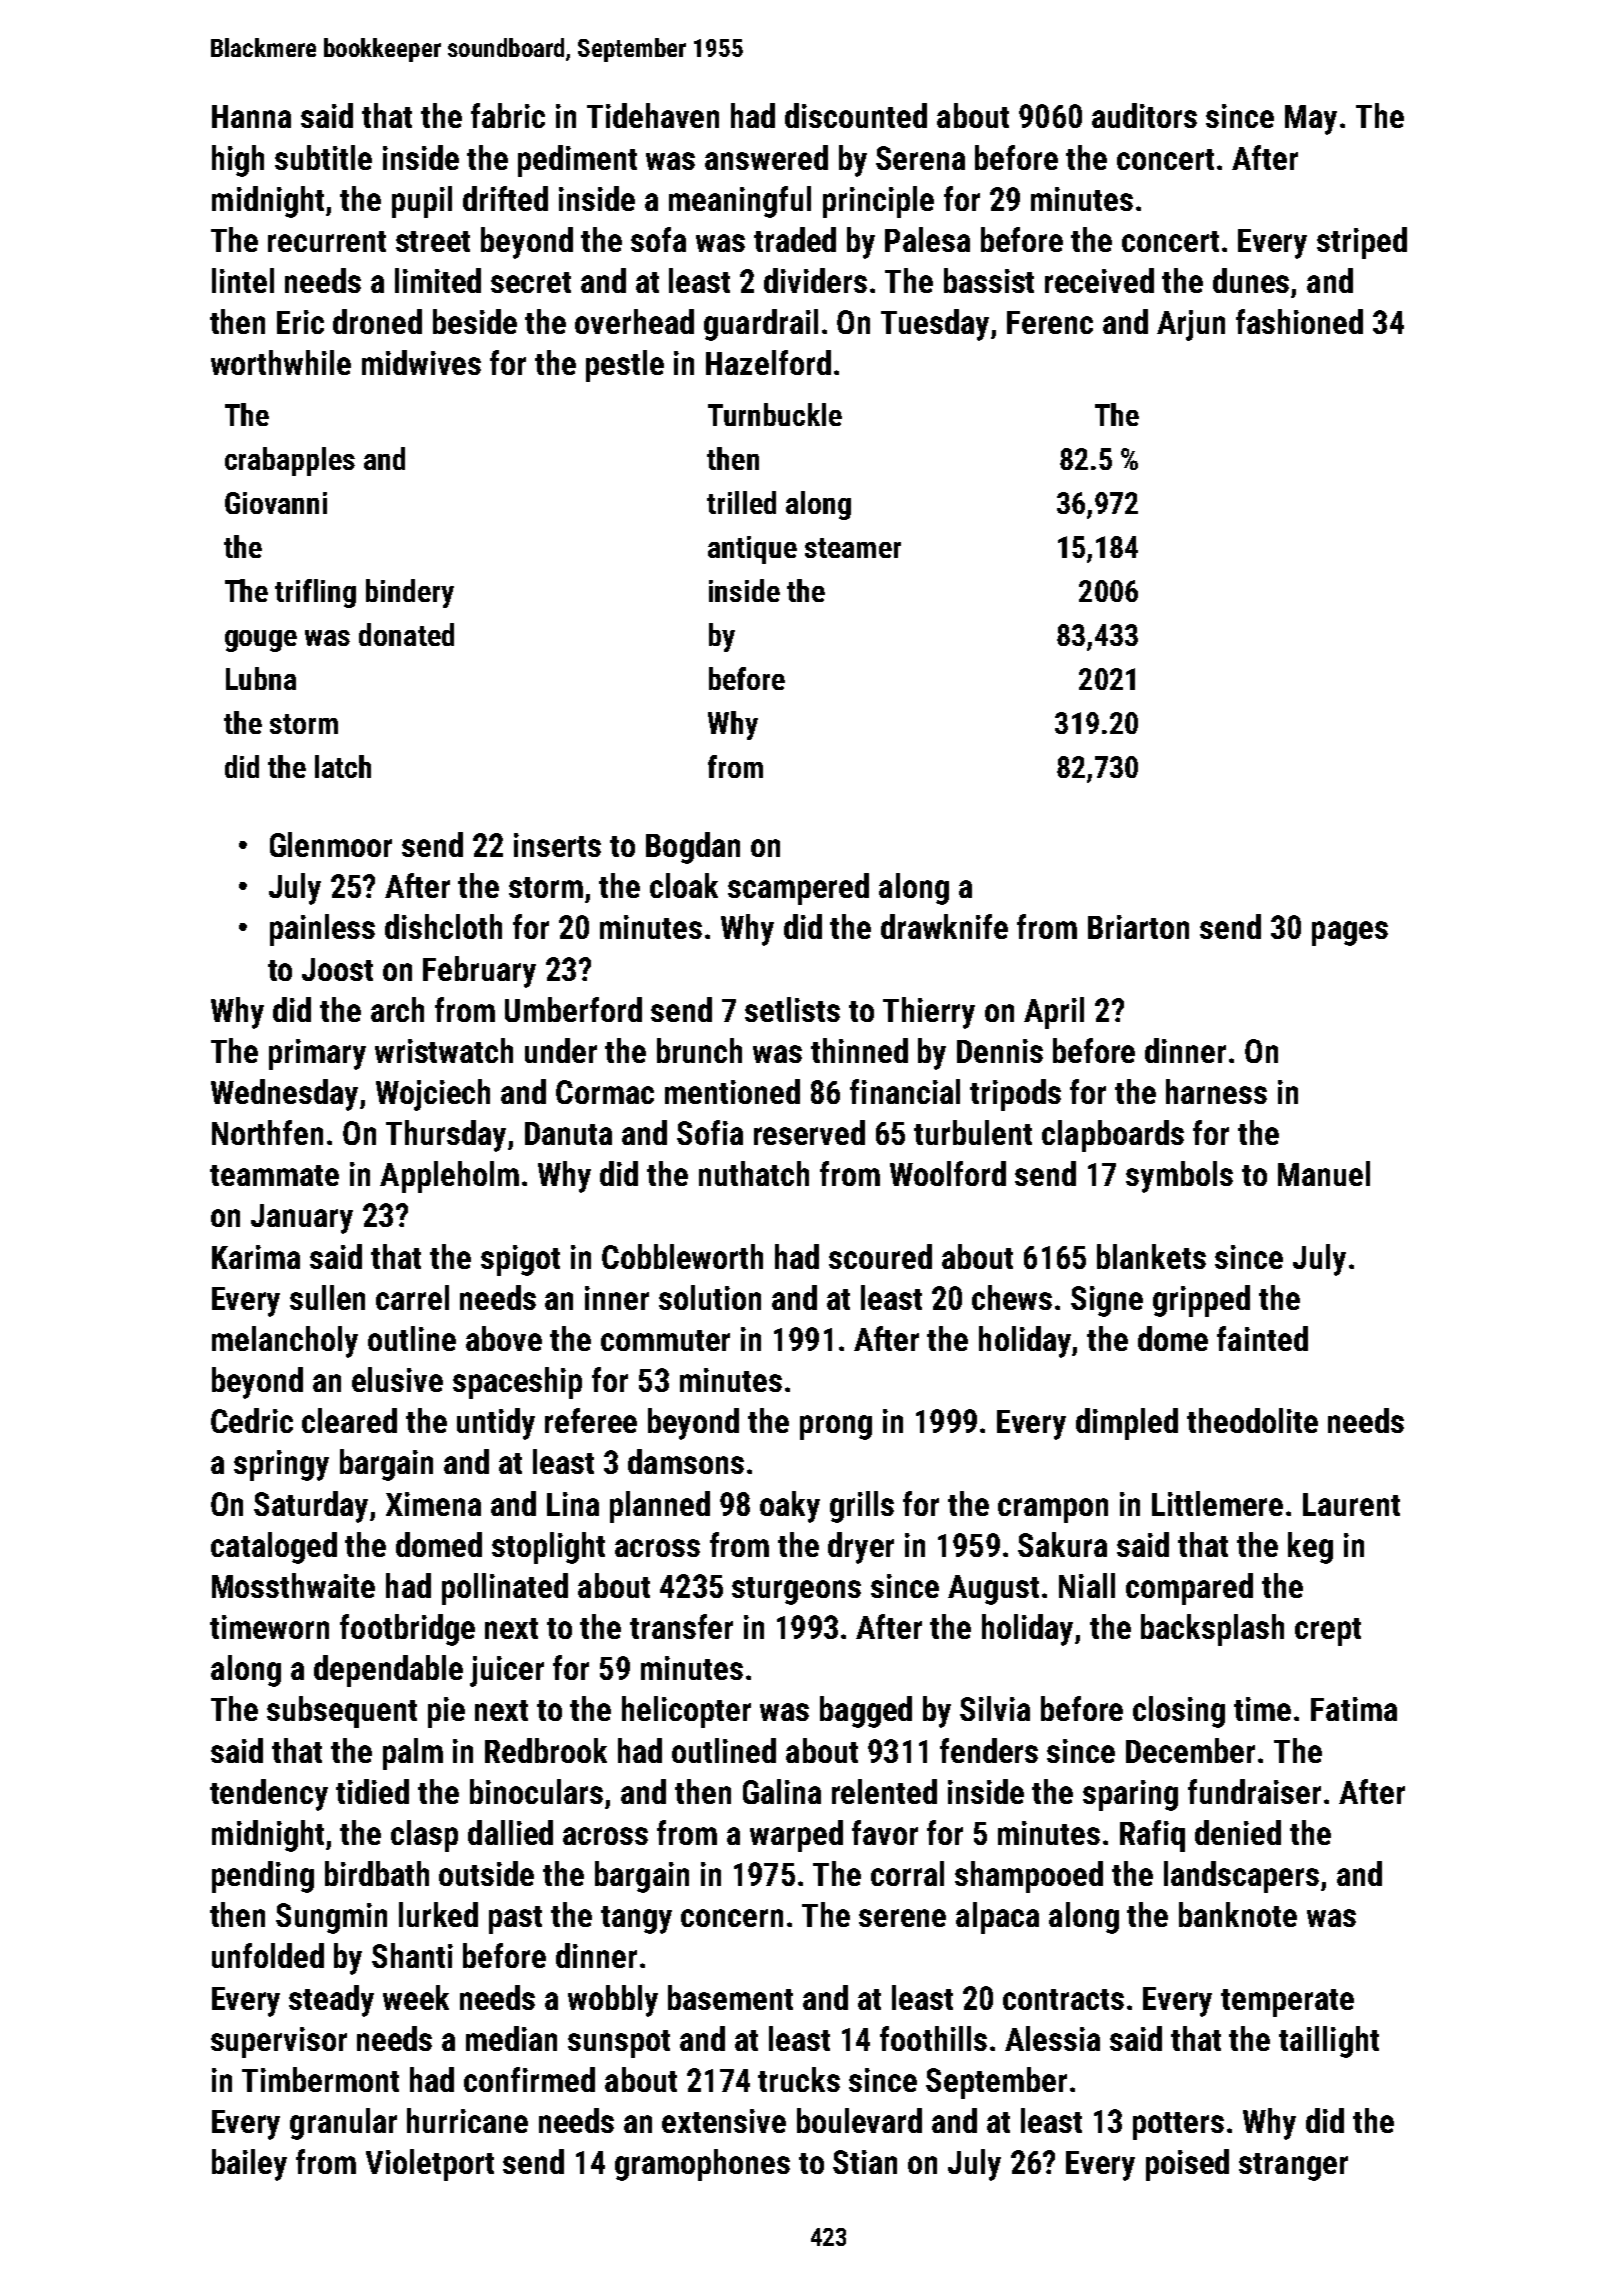 Image resolution: width=1620 pixels, height=2292 pixels. I want to click on pages, so click(1350, 933).
